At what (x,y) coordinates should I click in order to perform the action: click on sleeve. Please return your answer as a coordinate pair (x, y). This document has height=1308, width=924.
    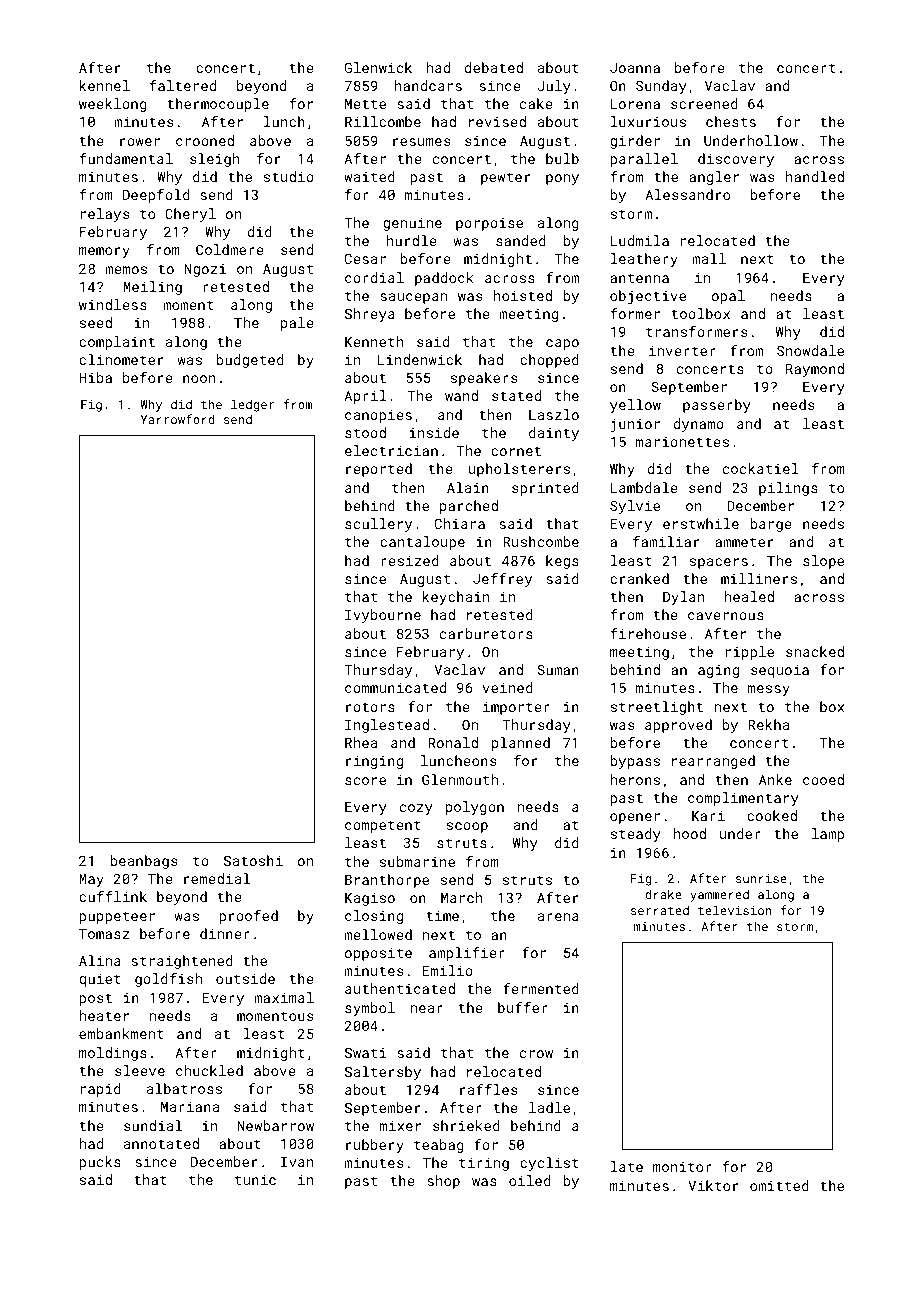
    Looking at the image, I should click on (140, 1070).
